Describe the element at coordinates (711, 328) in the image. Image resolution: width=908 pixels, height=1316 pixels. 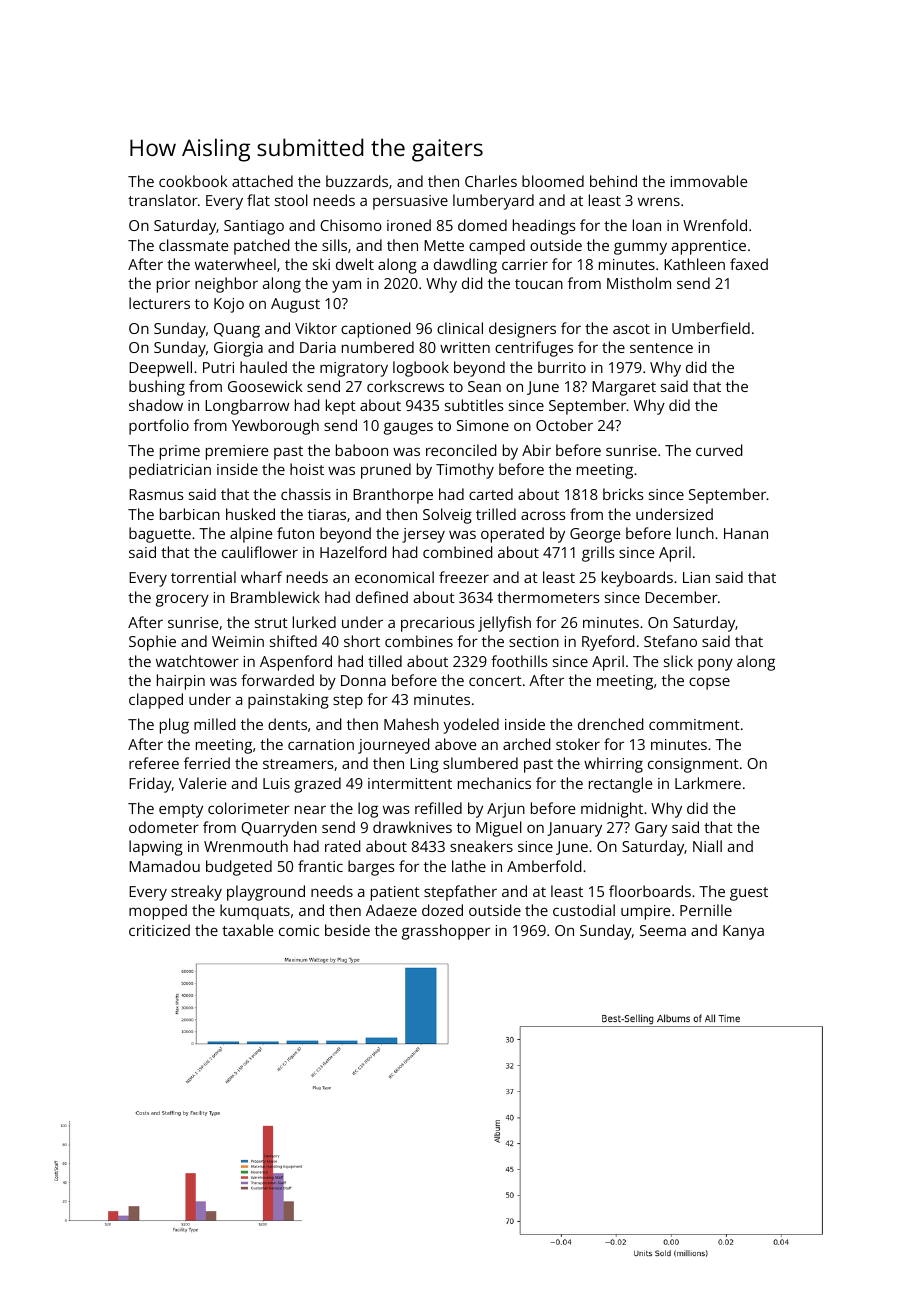
I see `Umberfield` at that location.
